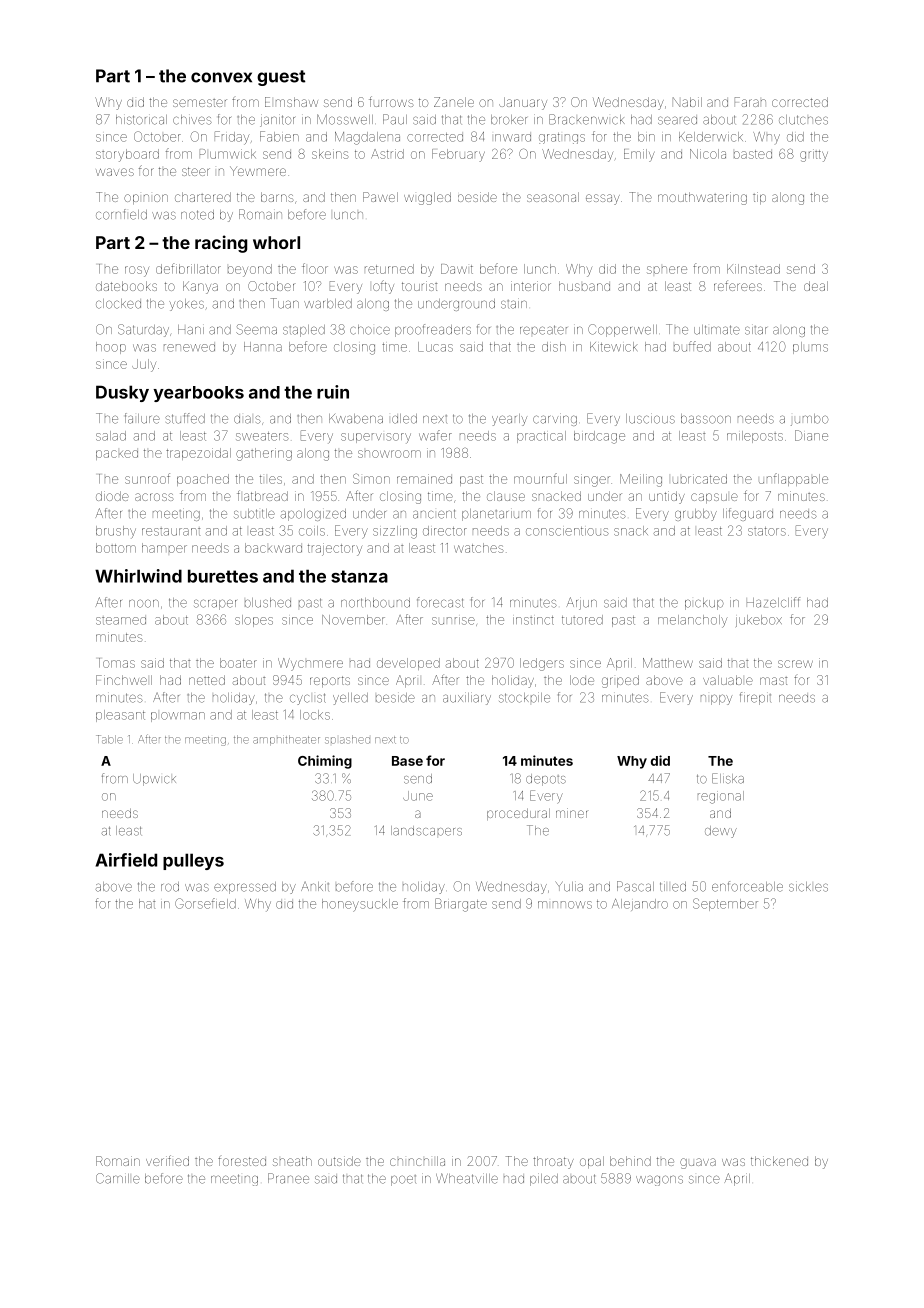  Describe the element at coordinates (404, 419) in the screenshot. I see `idled` at that location.
